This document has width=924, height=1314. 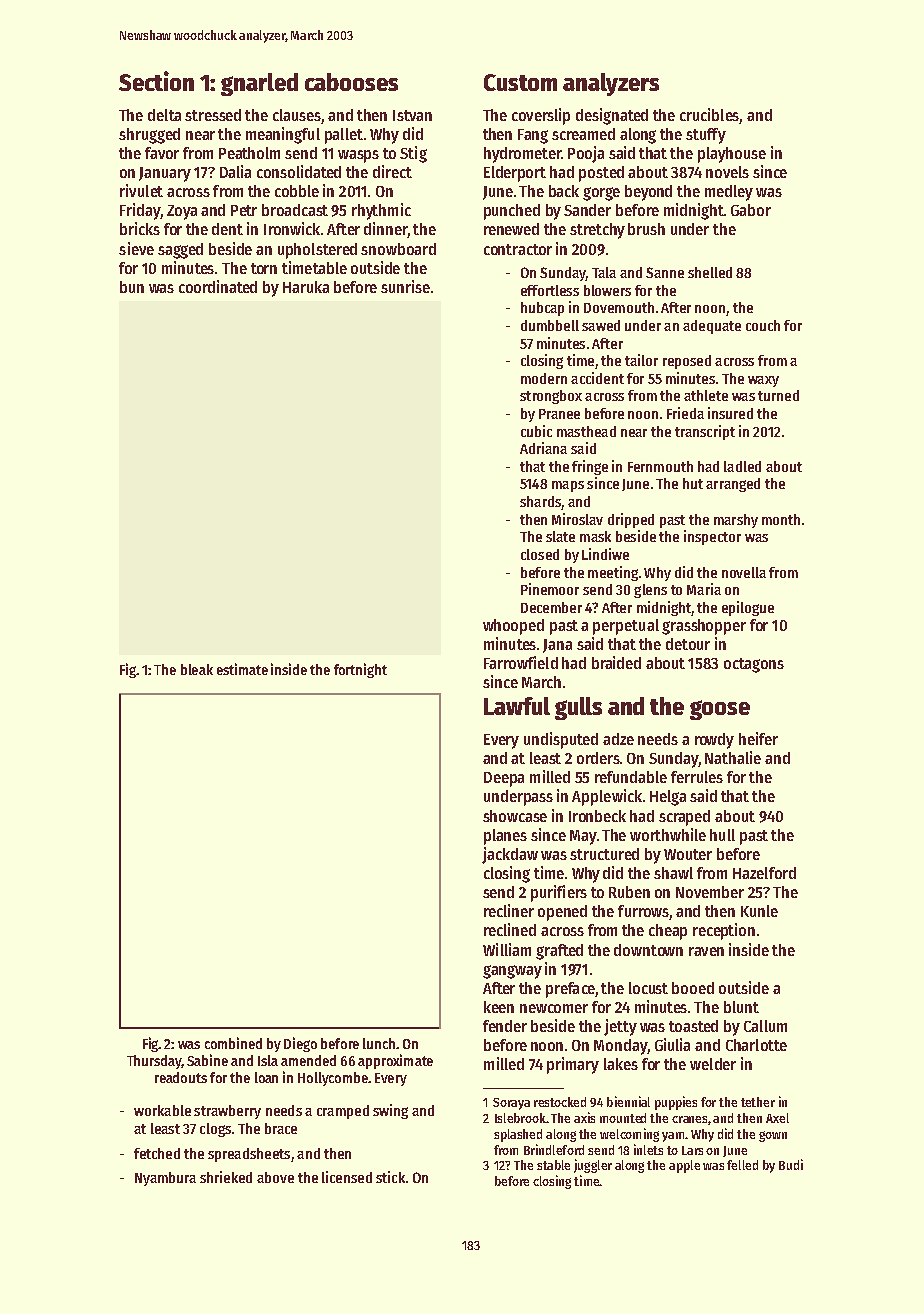 I want to click on estimate, so click(x=242, y=669).
